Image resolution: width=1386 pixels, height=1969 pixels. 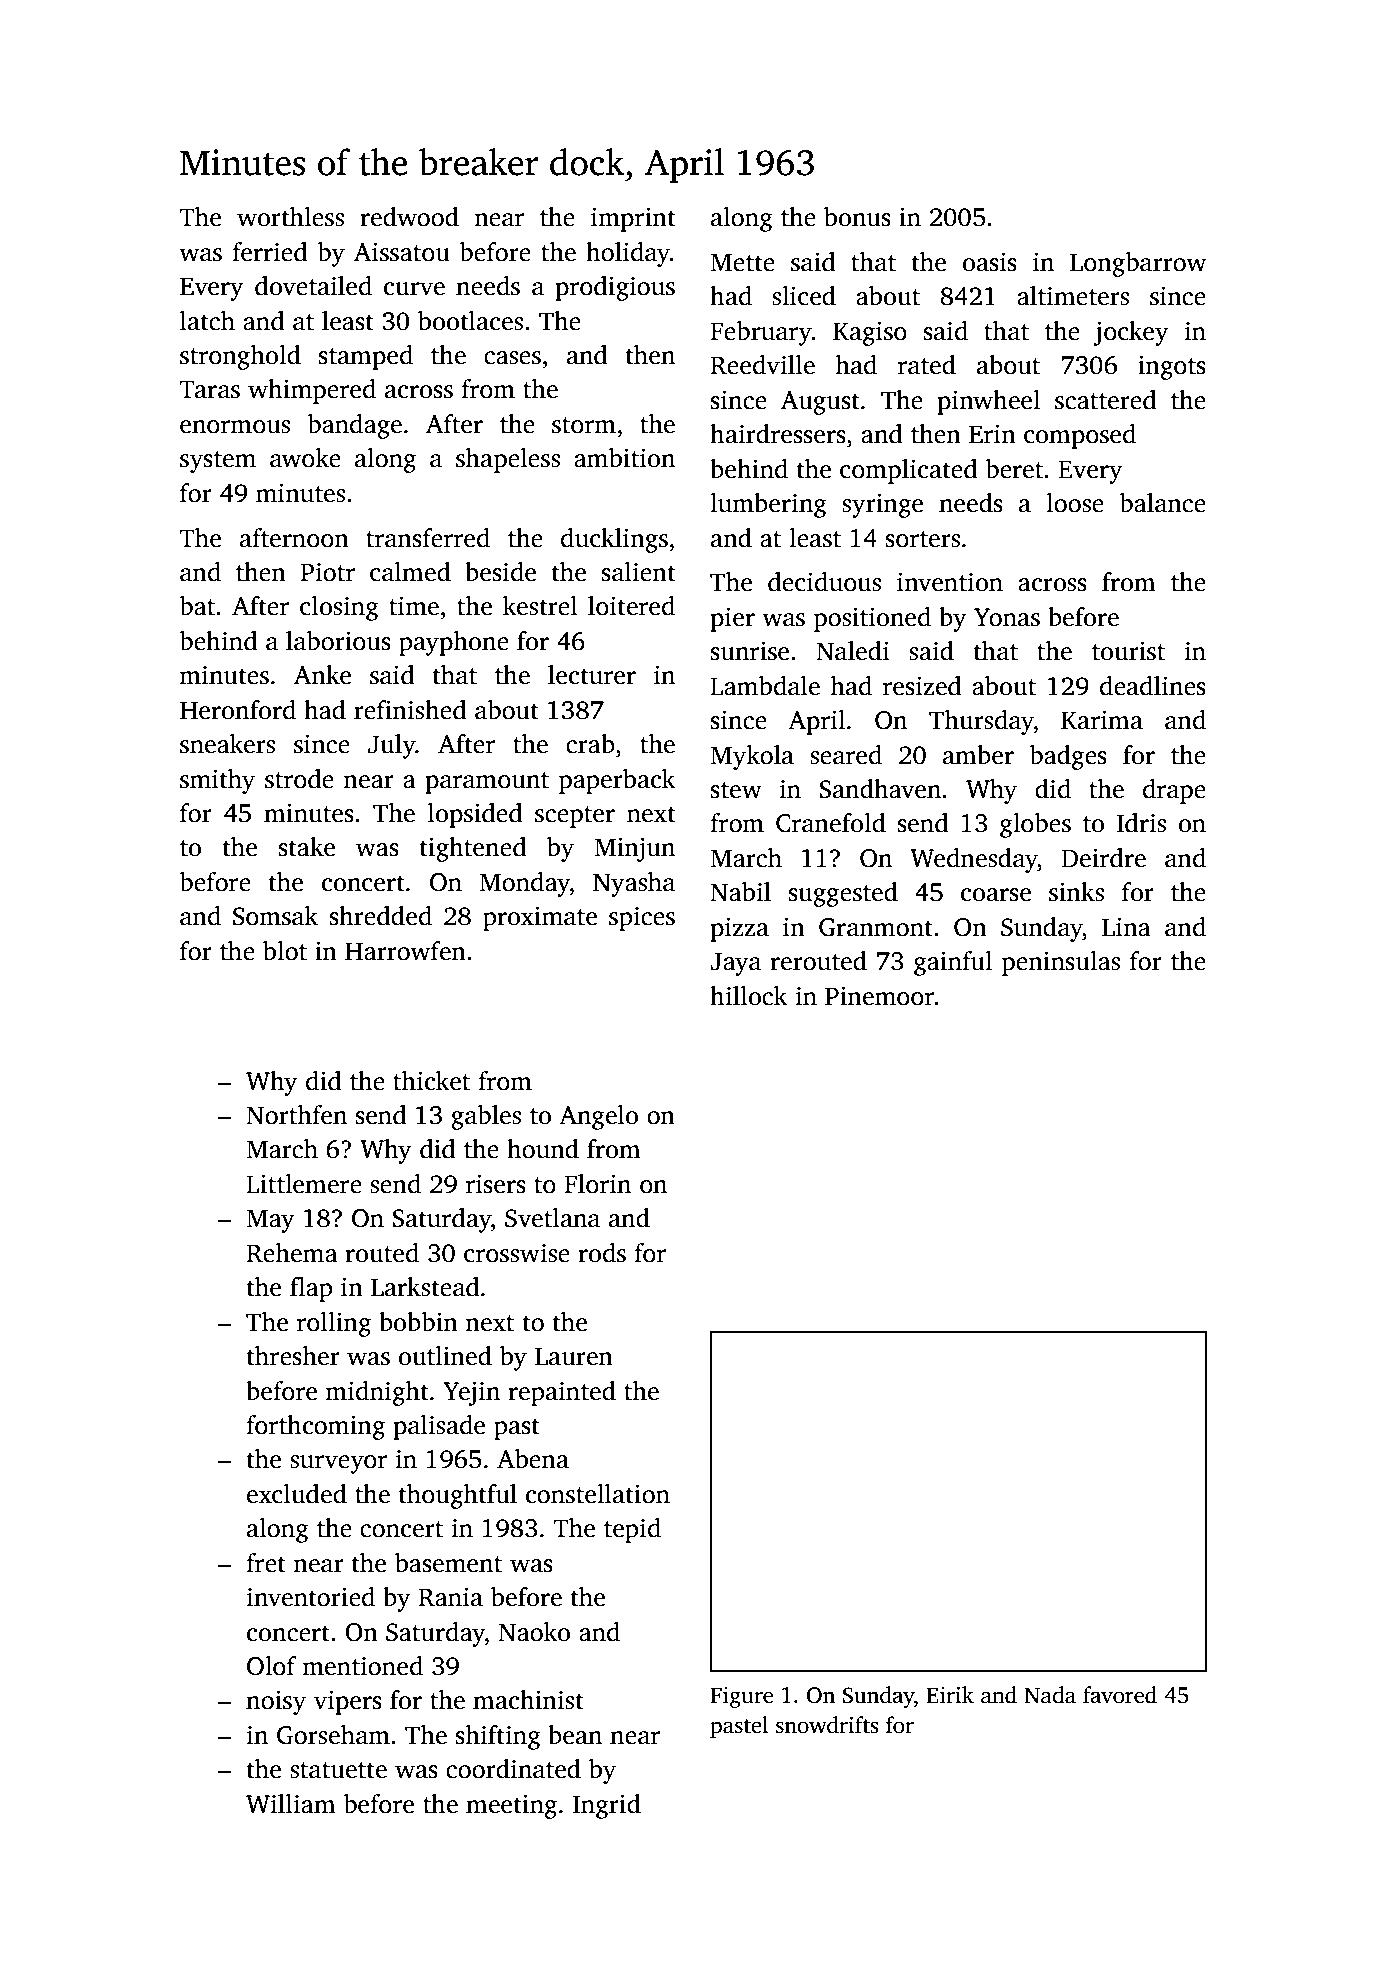 I want to click on vipers, so click(x=348, y=1702).
